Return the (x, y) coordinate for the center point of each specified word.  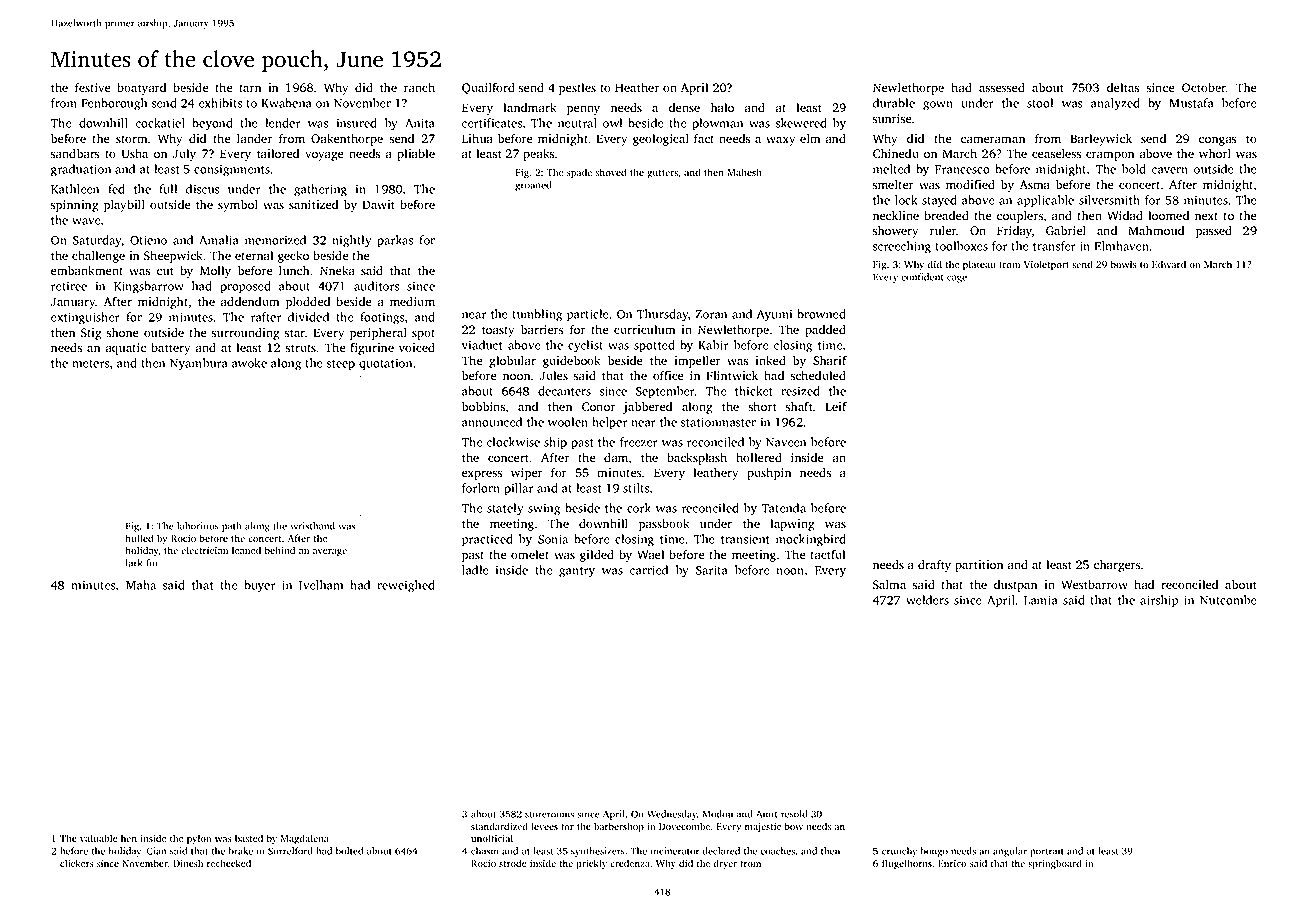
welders (927, 600)
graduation (81, 170)
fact (704, 138)
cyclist (585, 346)
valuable (99, 838)
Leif (836, 406)
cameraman (993, 139)
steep (341, 365)
